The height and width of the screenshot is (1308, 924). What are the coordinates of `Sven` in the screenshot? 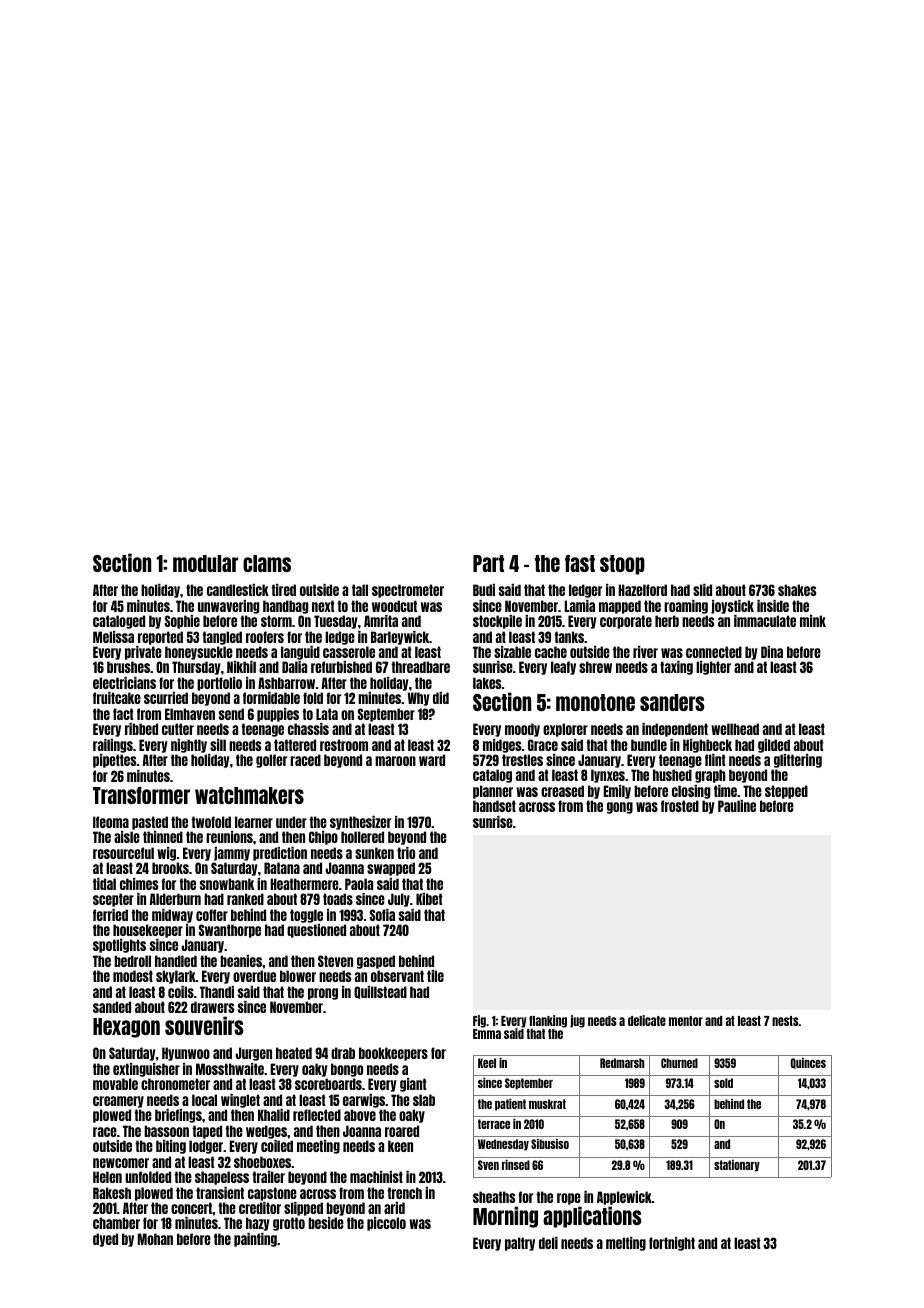 It's located at (488, 1165).
